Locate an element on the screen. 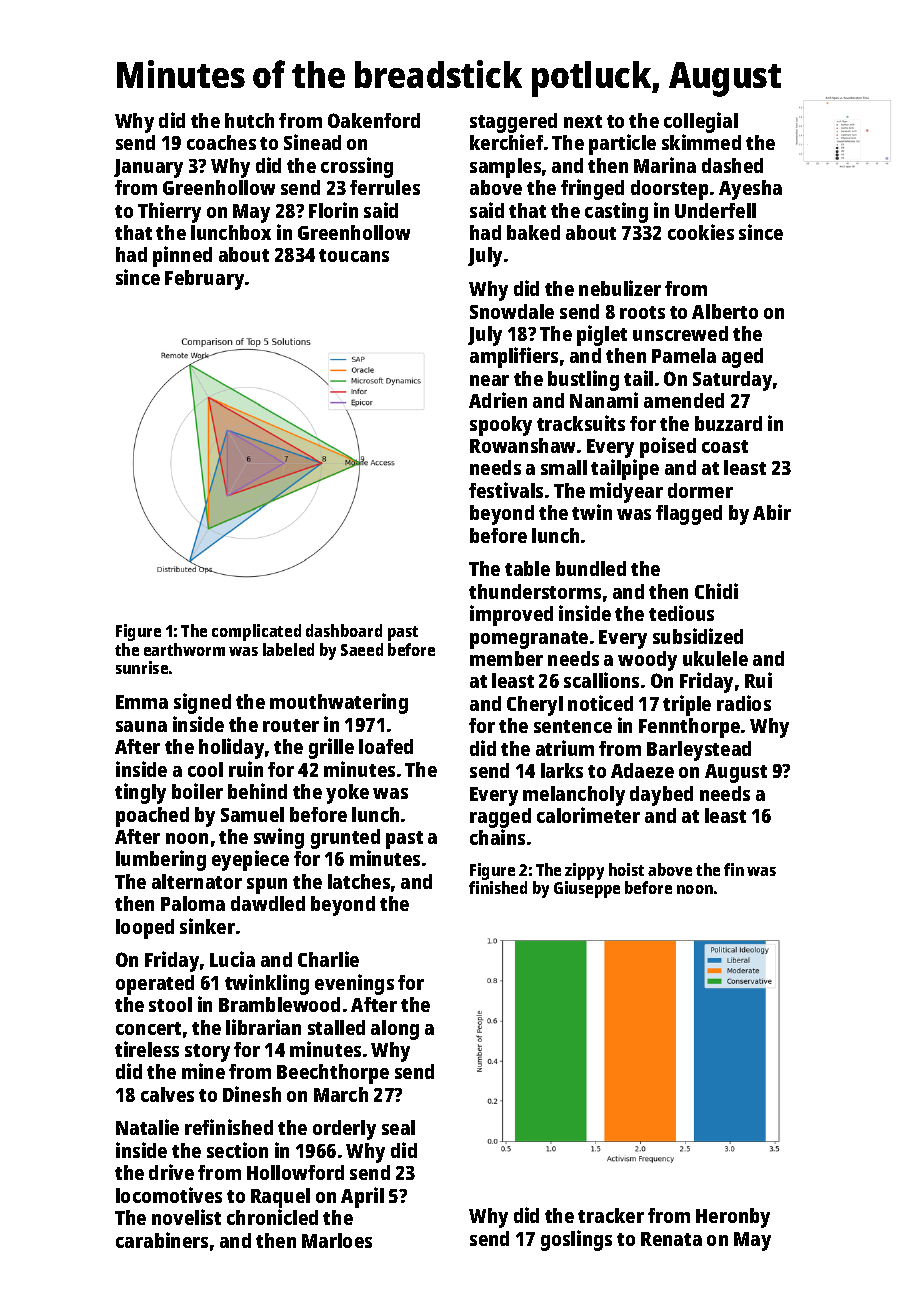 This screenshot has width=908, height=1316. table is located at coordinates (527, 568).
